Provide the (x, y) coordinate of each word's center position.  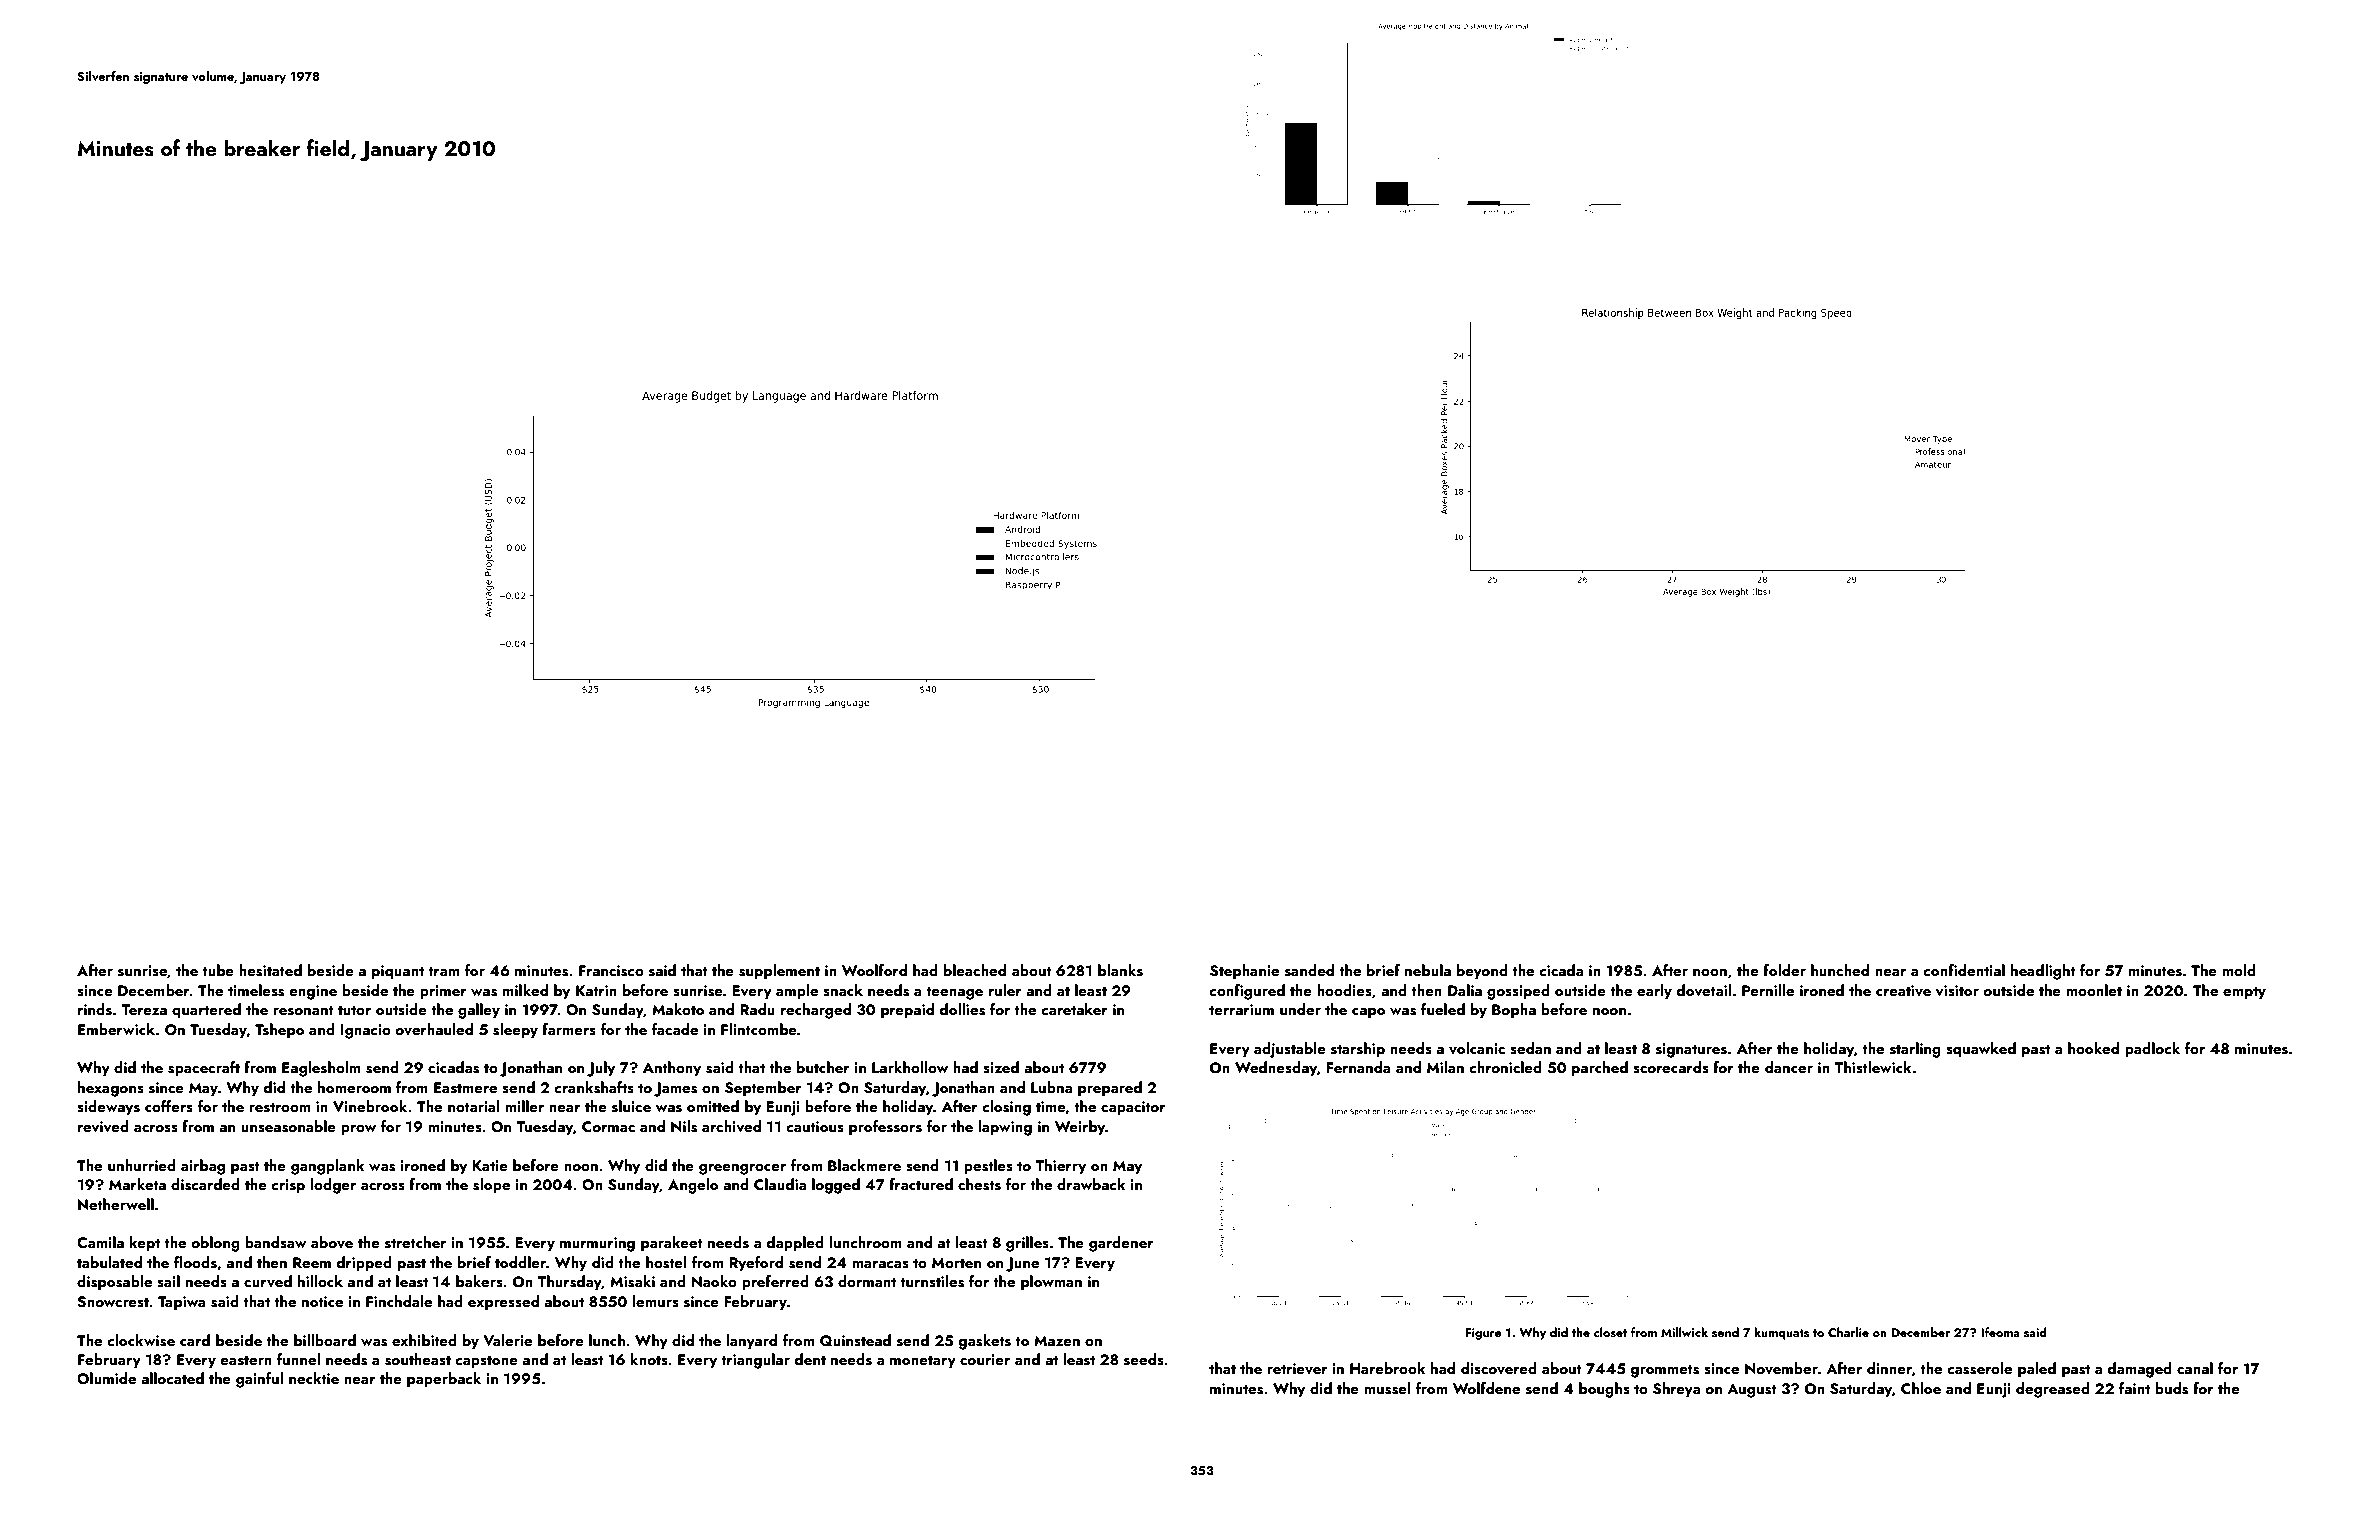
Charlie (1848, 1332)
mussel (1387, 1388)
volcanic (1477, 1048)
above (332, 1242)
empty (2244, 993)
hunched (1840, 970)
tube (218, 970)
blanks (1120, 970)
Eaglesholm (321, 1069)
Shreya (1676, 1390)
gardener (1121, 1244)
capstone (486, 1362)
